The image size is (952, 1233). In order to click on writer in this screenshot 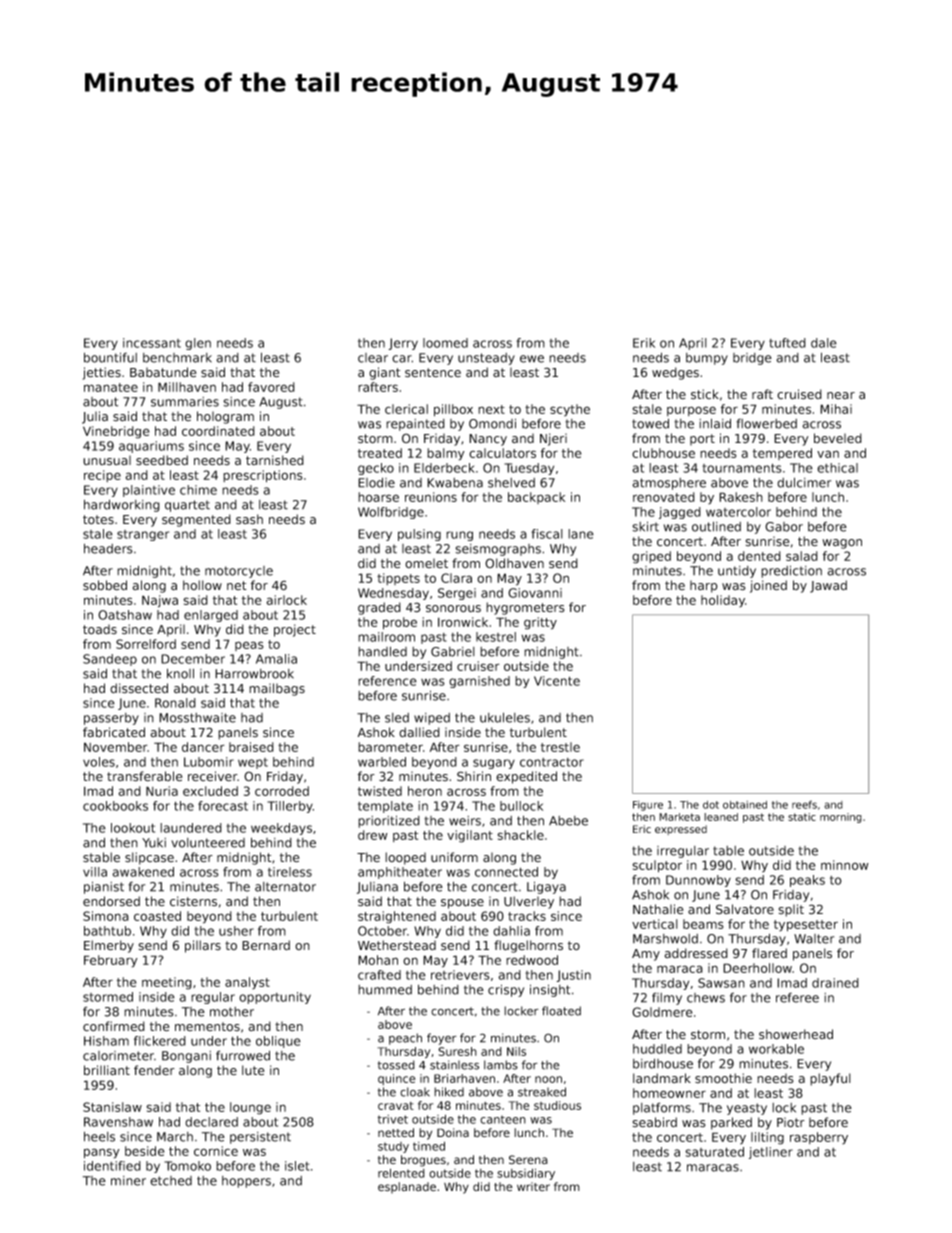, I will do `click(533, 1186)`.
